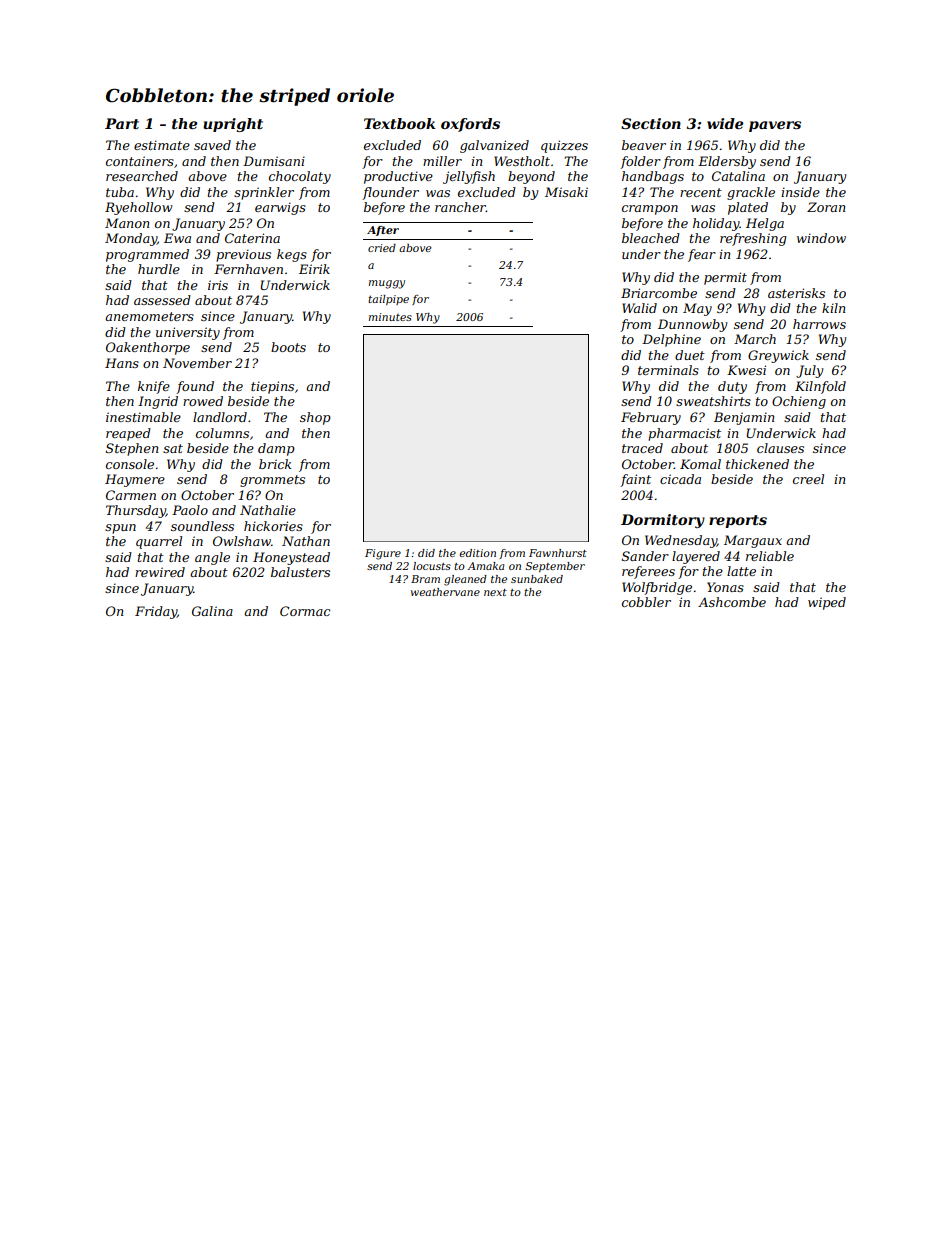 The height and width of the image is (1233, 952). I want to click on Cormac, so click(305, 611).
